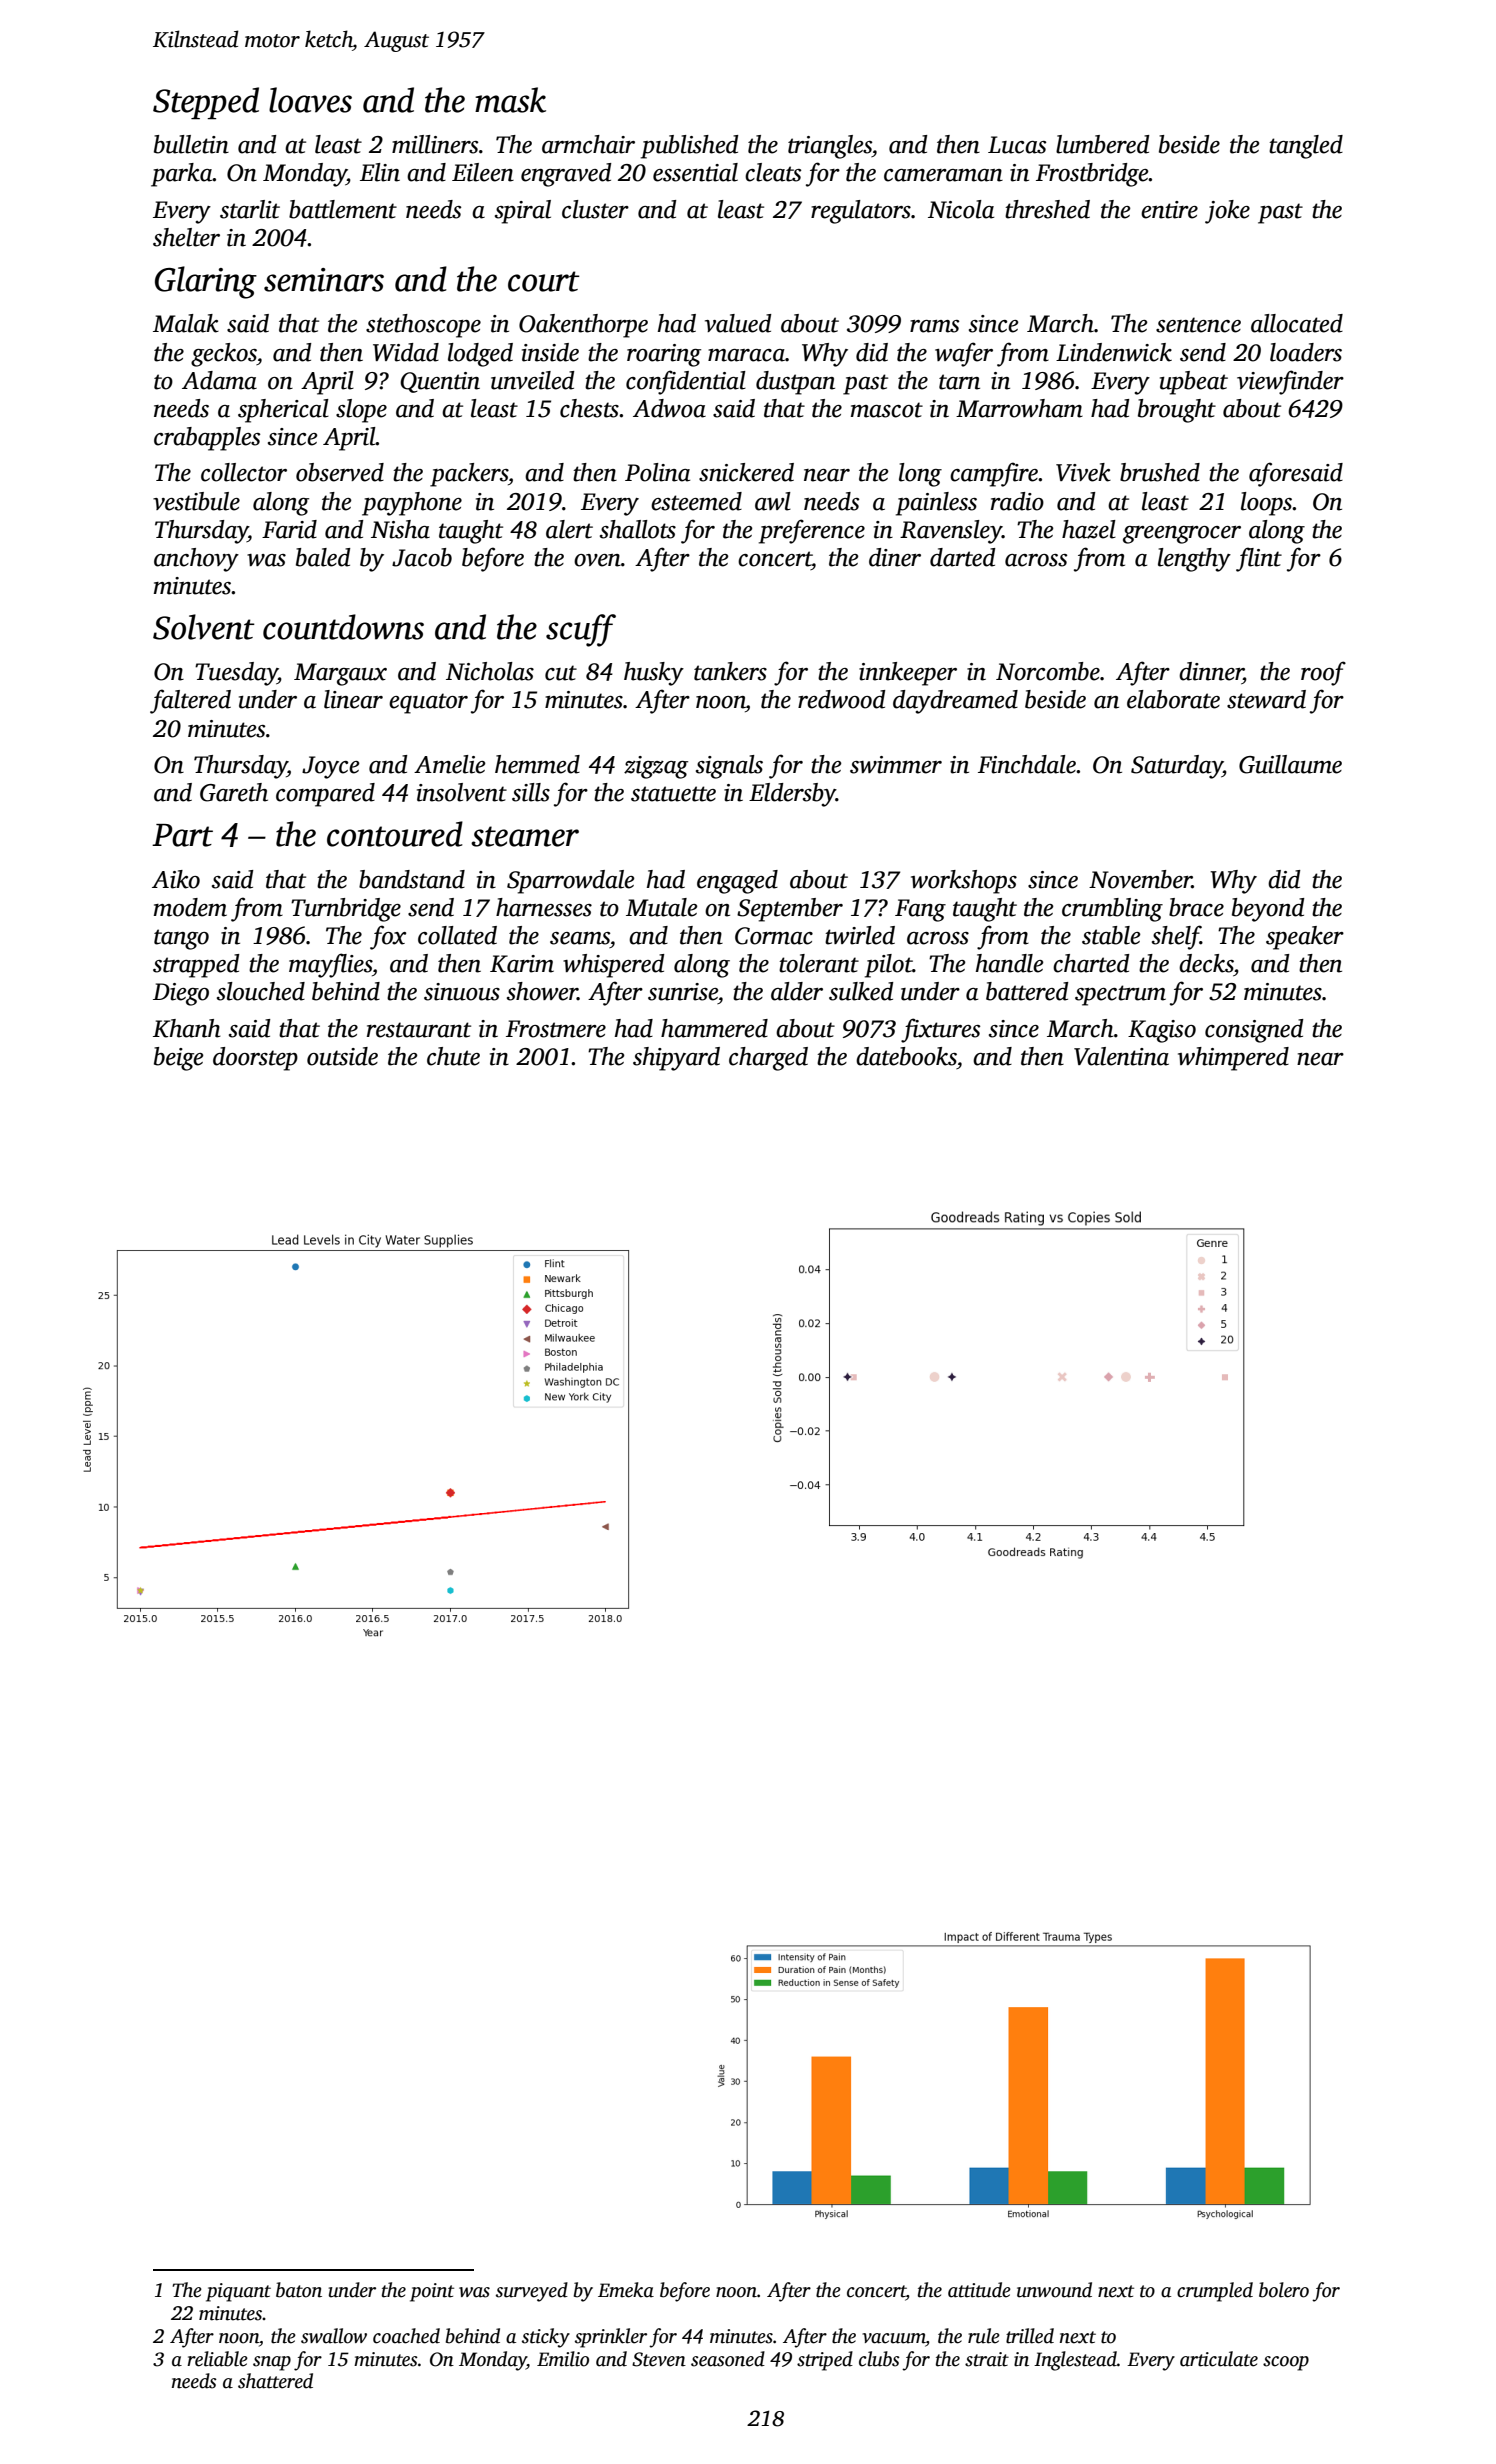  Describe the element at coordinates (676, 1059) in the screenshot. I see `shipyard` at that location.
